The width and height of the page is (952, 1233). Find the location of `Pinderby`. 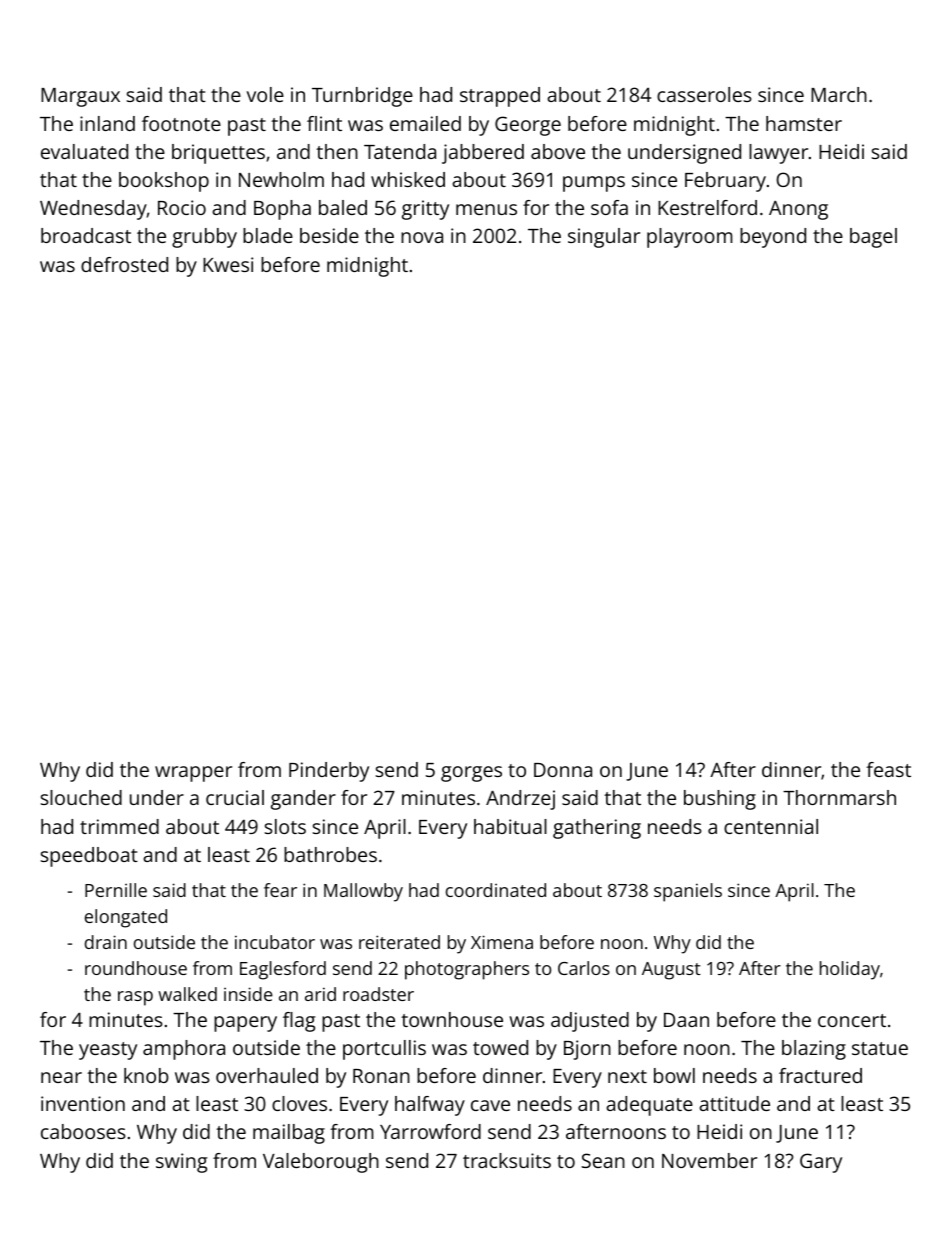

Pinderby is located at coordinates (329, 772).
